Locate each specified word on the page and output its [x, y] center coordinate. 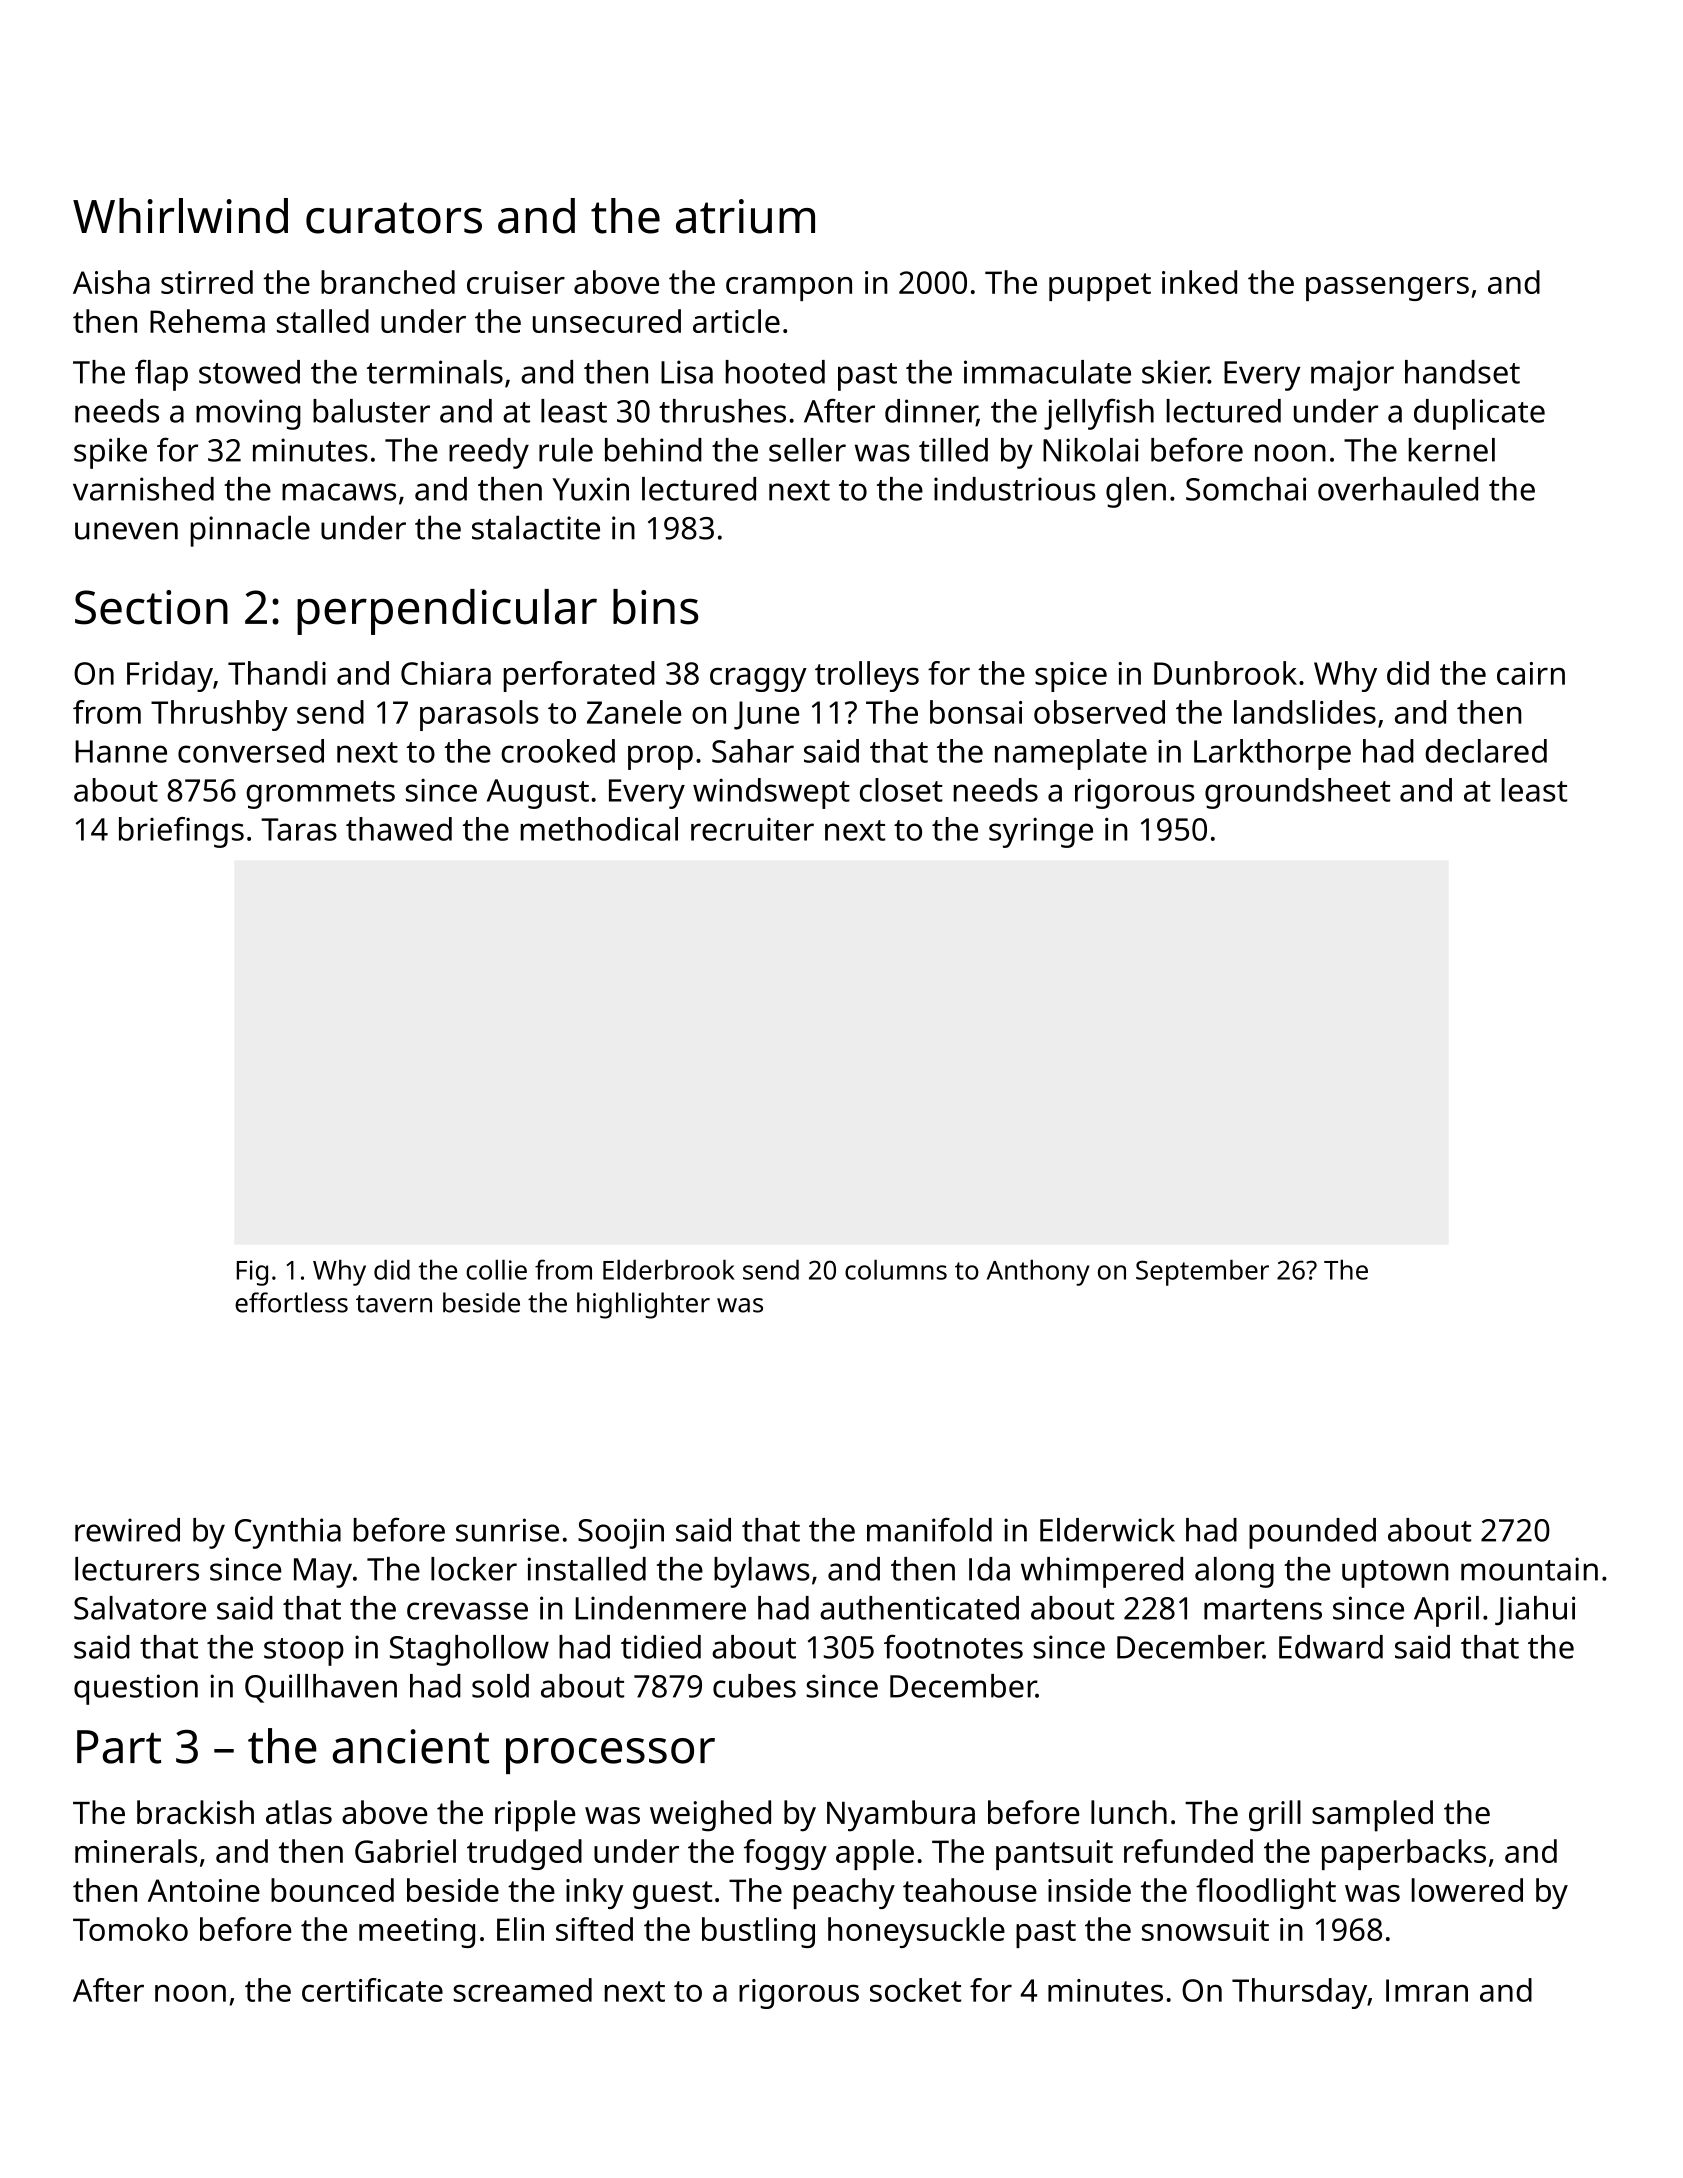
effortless [291, 1302]
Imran [1427, 1990]
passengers [1387, 289]
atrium [745, 216]
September [1202, 1272]
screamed [522, 1990]
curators [394, 218]
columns [896, 1269]
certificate [372, 1990]
